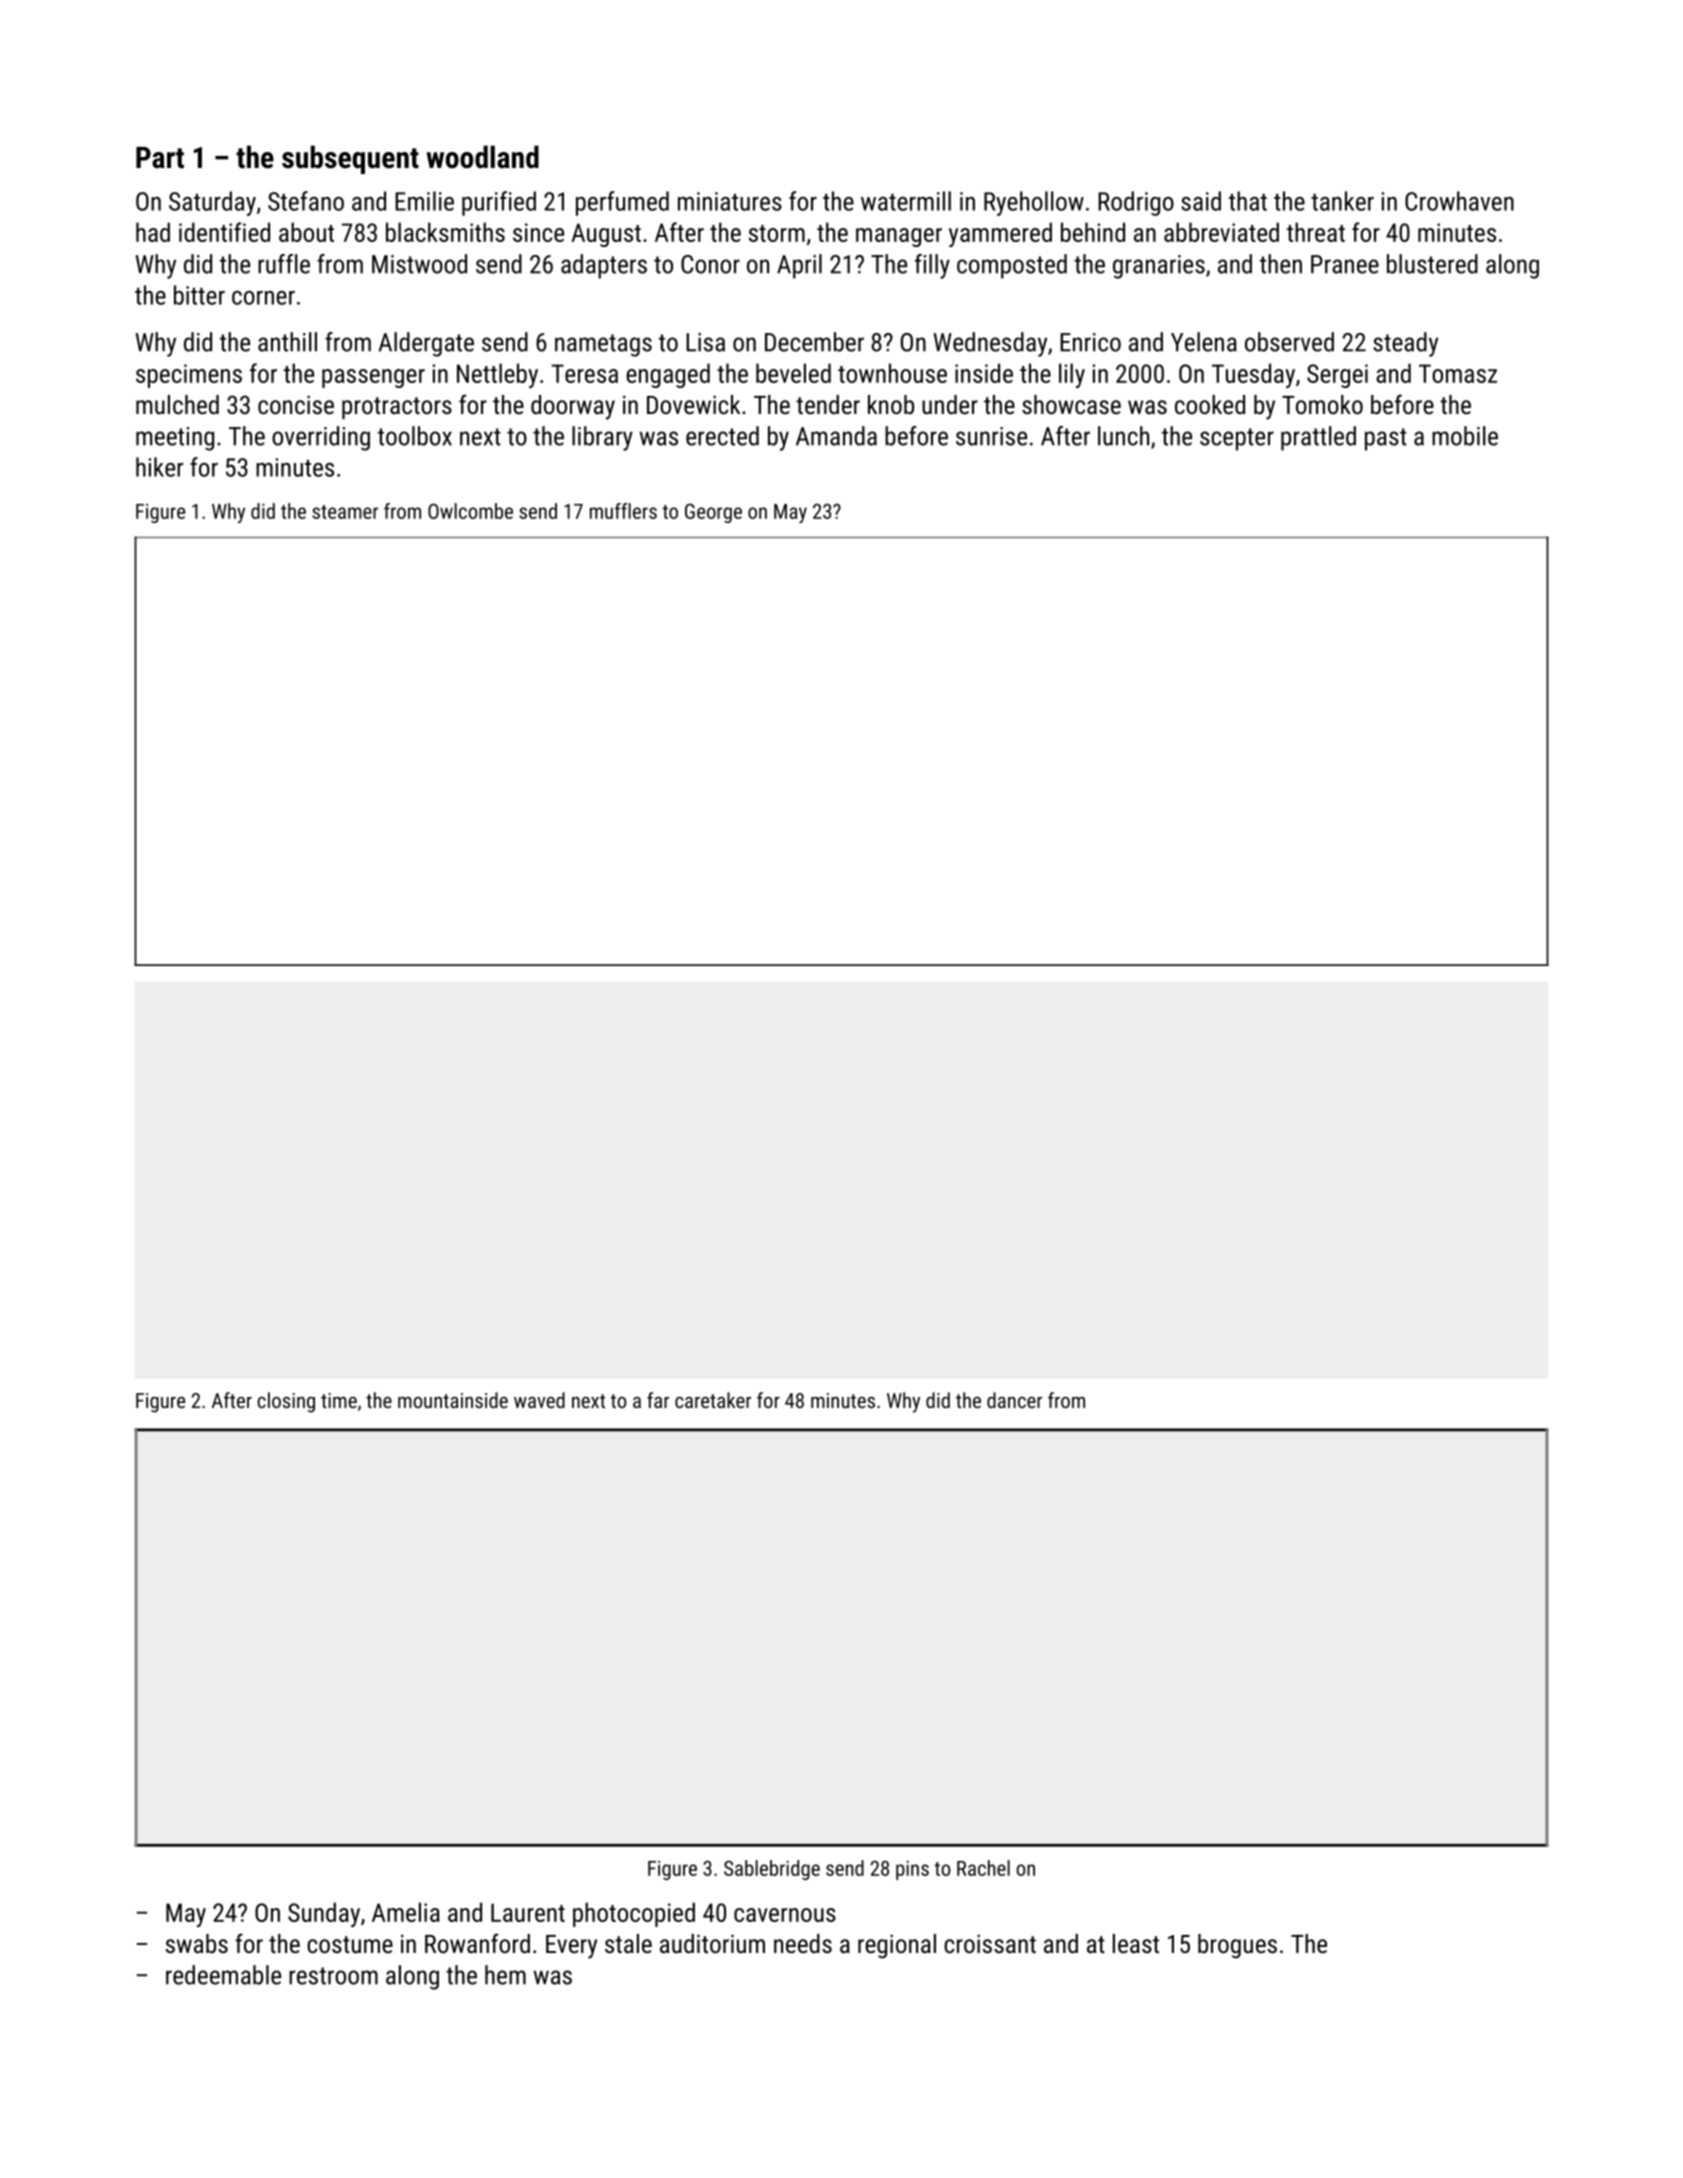 This document has height=2178, width=1683. What do you see at coordinates (658, 1400) in the document?
I see `far` at bounding box center [658, 1400].
